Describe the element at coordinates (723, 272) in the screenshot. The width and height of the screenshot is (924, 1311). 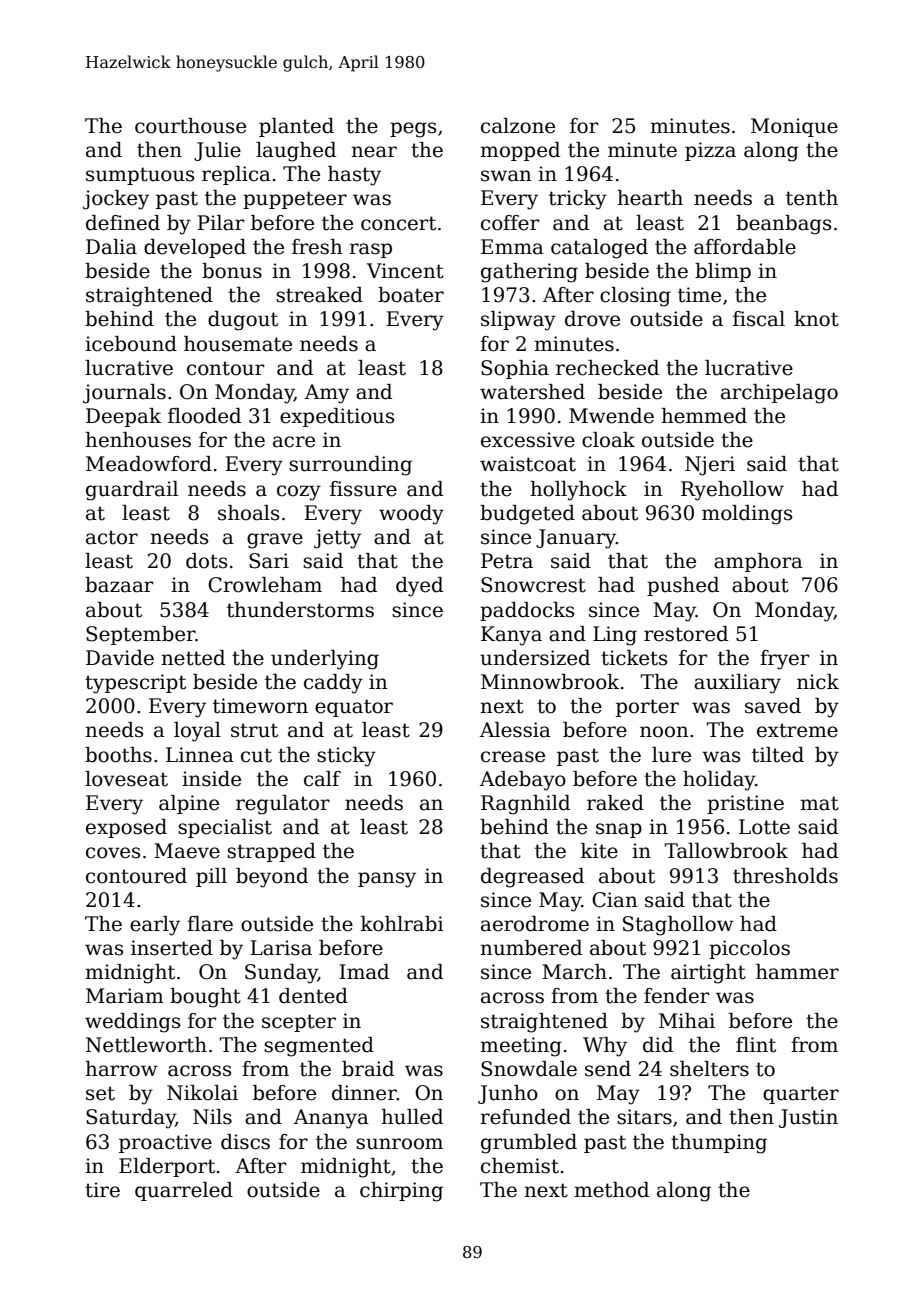
I see `blimp` at that location.
